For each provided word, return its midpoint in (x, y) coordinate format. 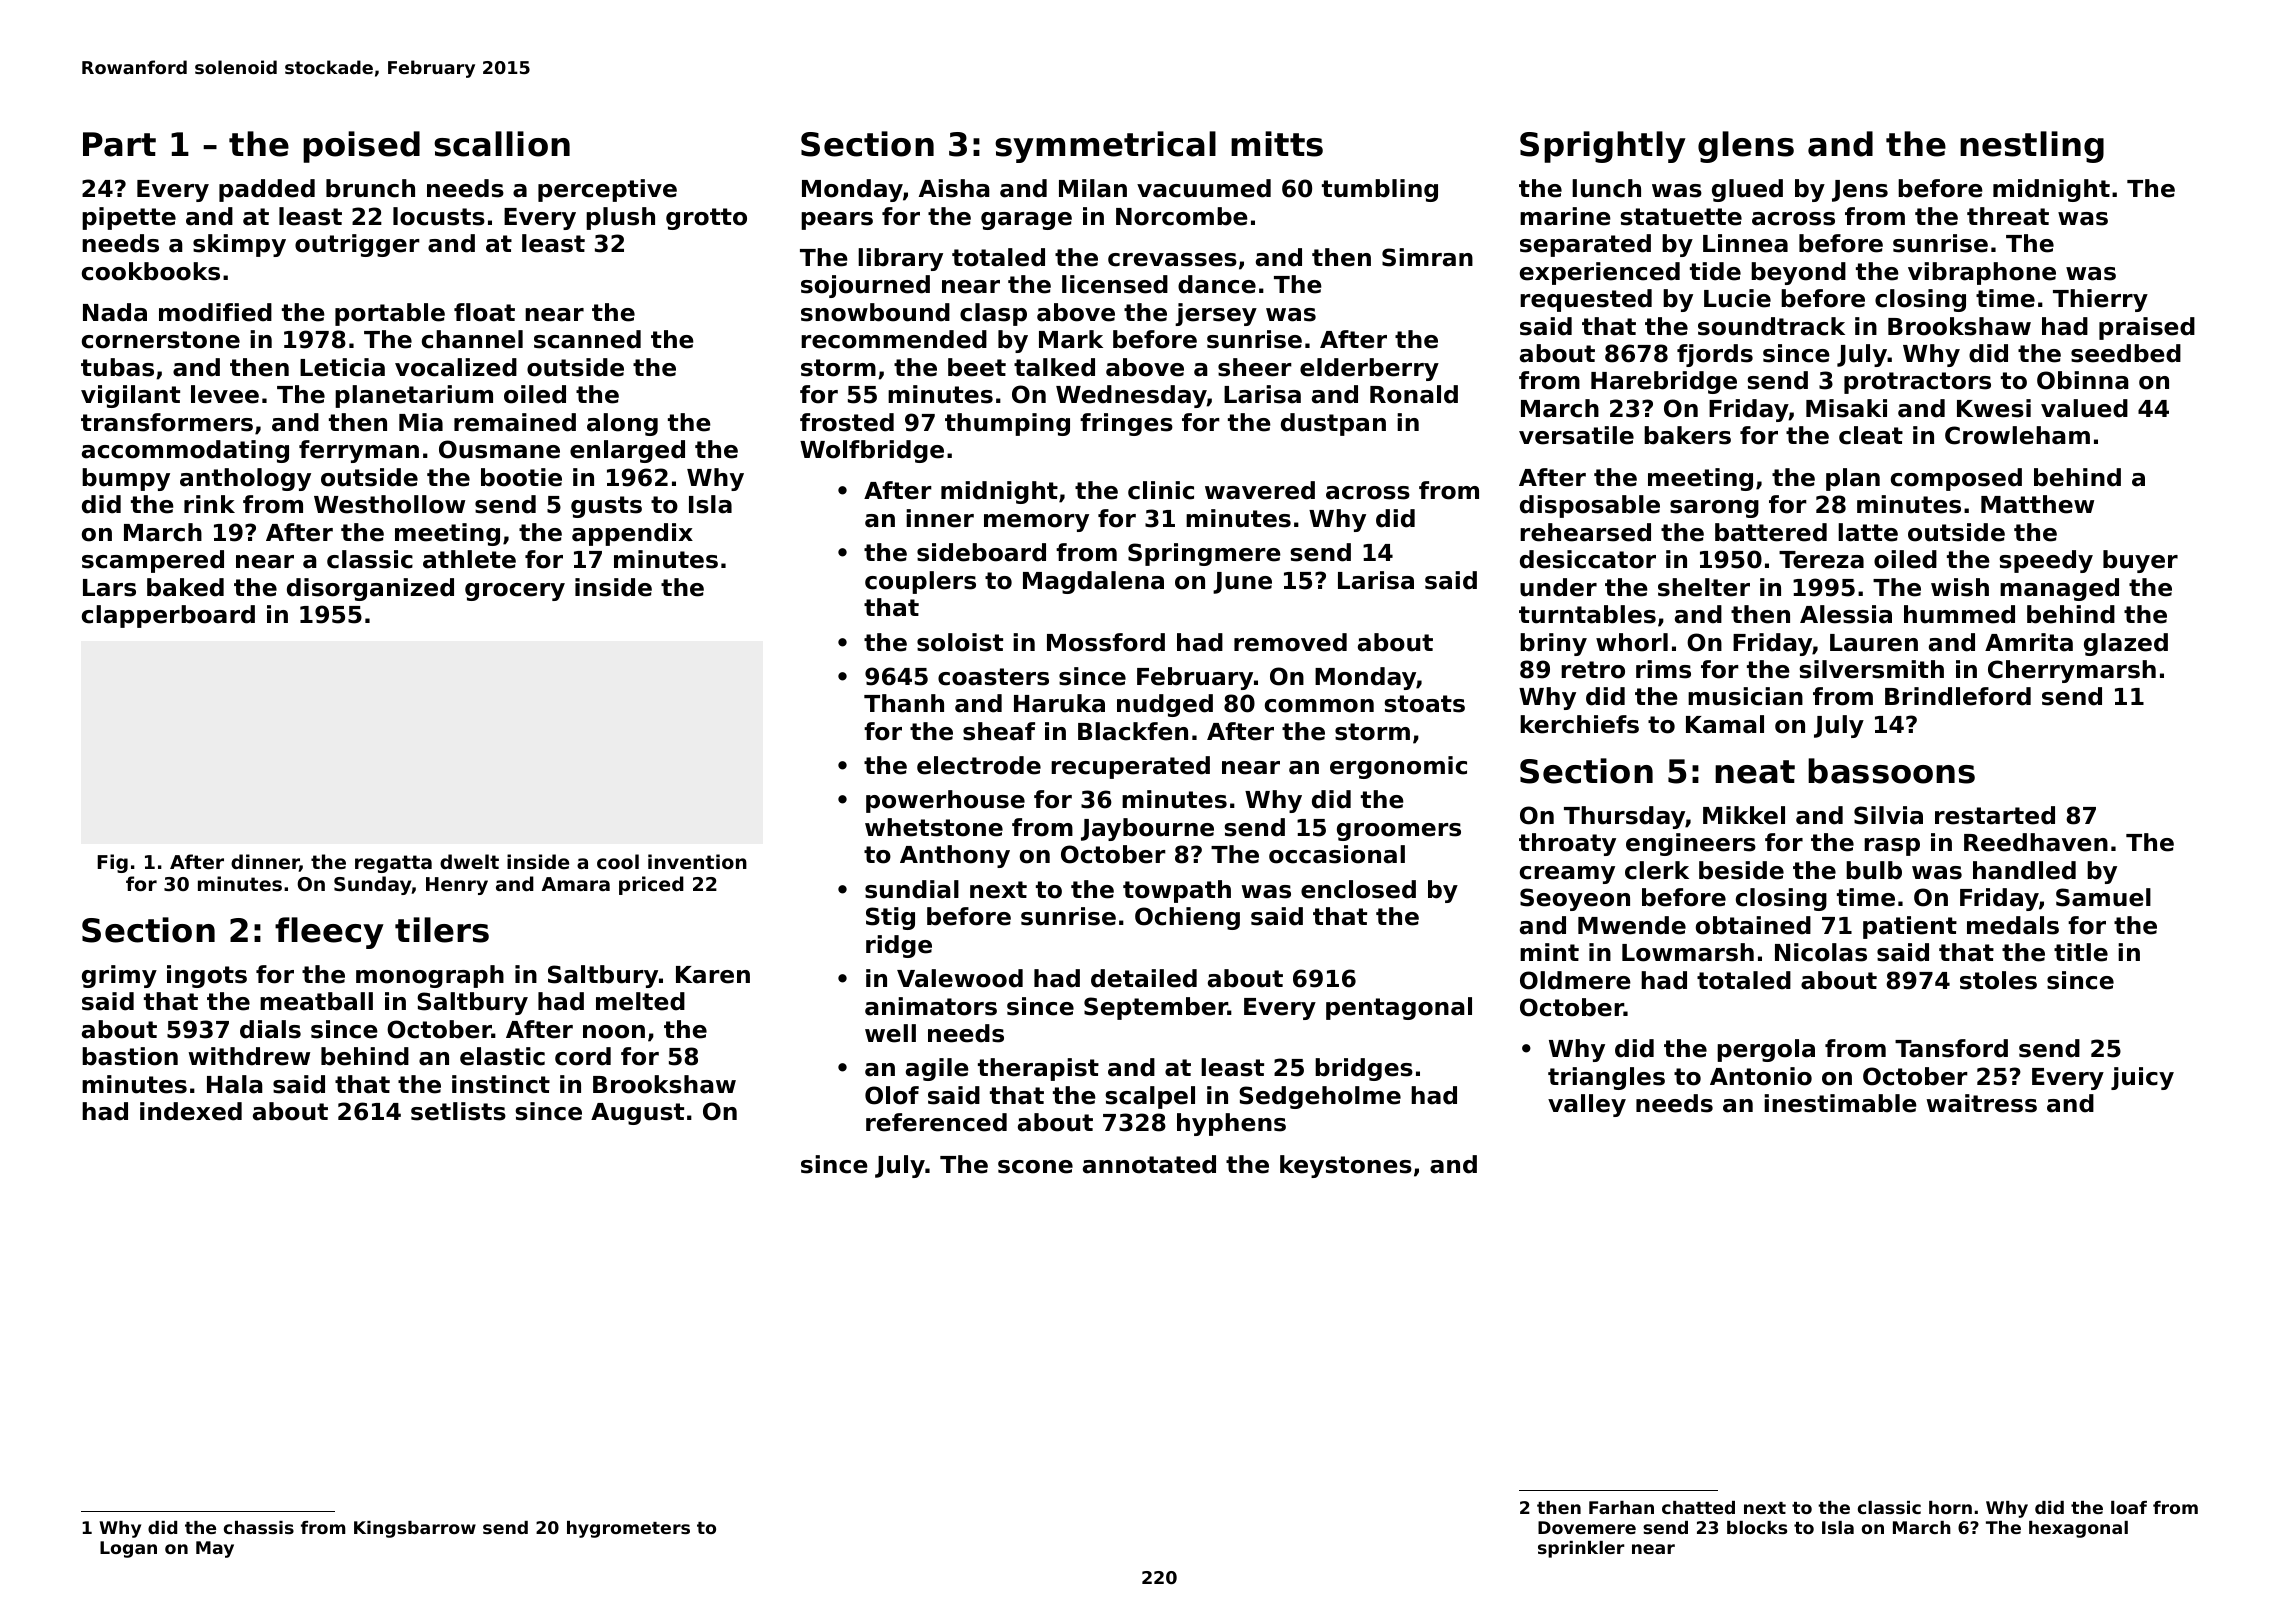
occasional (1337, 854)
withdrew (249, 1056)
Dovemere (1587, 1527)
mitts (1277, 144)
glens (1746, 147)
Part (119, 144)
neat (1755, 772)
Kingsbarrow (415, 1529)
